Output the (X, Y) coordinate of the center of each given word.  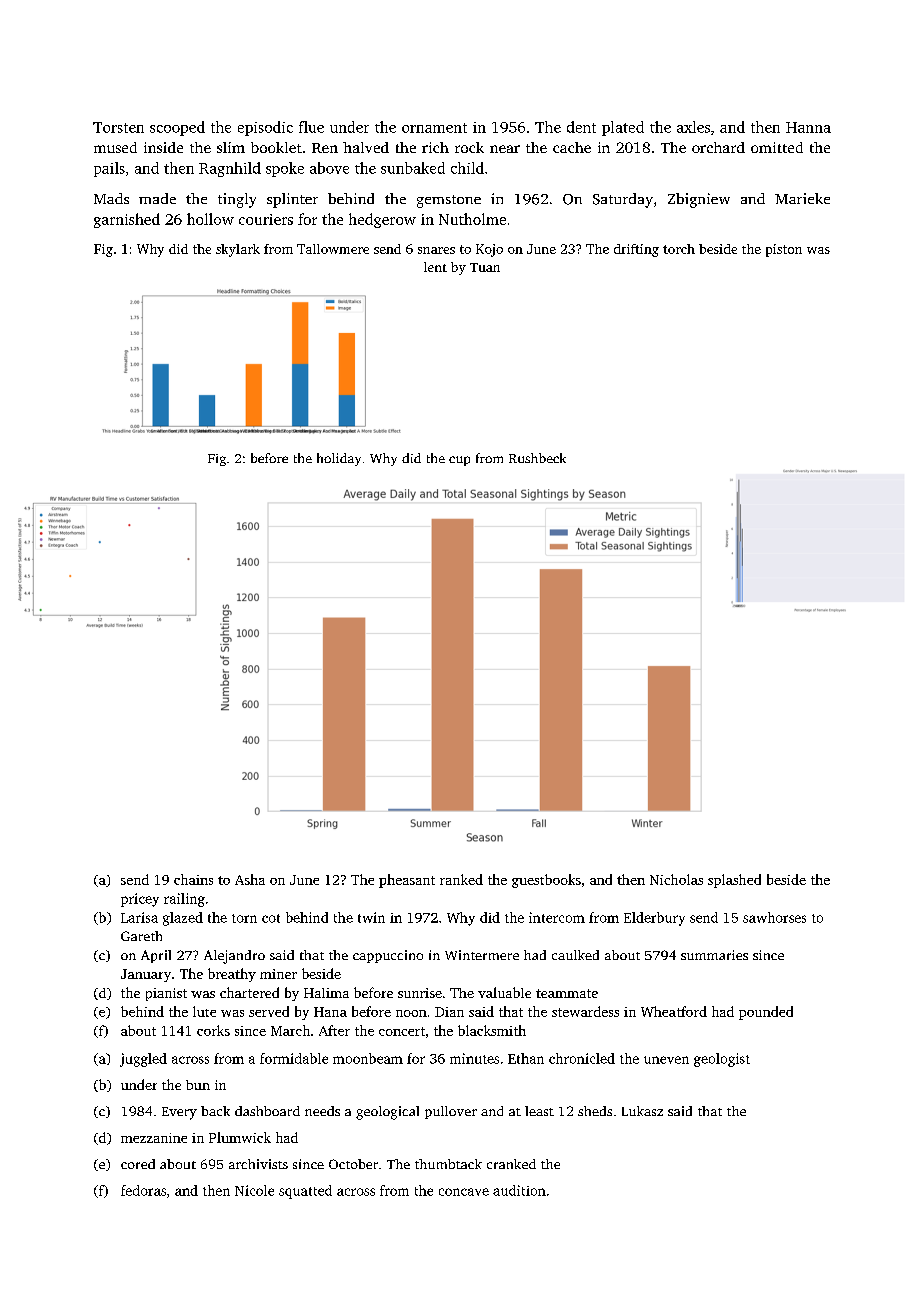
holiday (339, 459)
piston (784, 250)
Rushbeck (537, 458)
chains (193, 879)
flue (311, 127)
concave (464, 1192)
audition (519, 1190)
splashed (734, 881)
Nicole (254, 1190)
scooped (177, 128)
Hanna (808, 127)
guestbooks (546, 881)
